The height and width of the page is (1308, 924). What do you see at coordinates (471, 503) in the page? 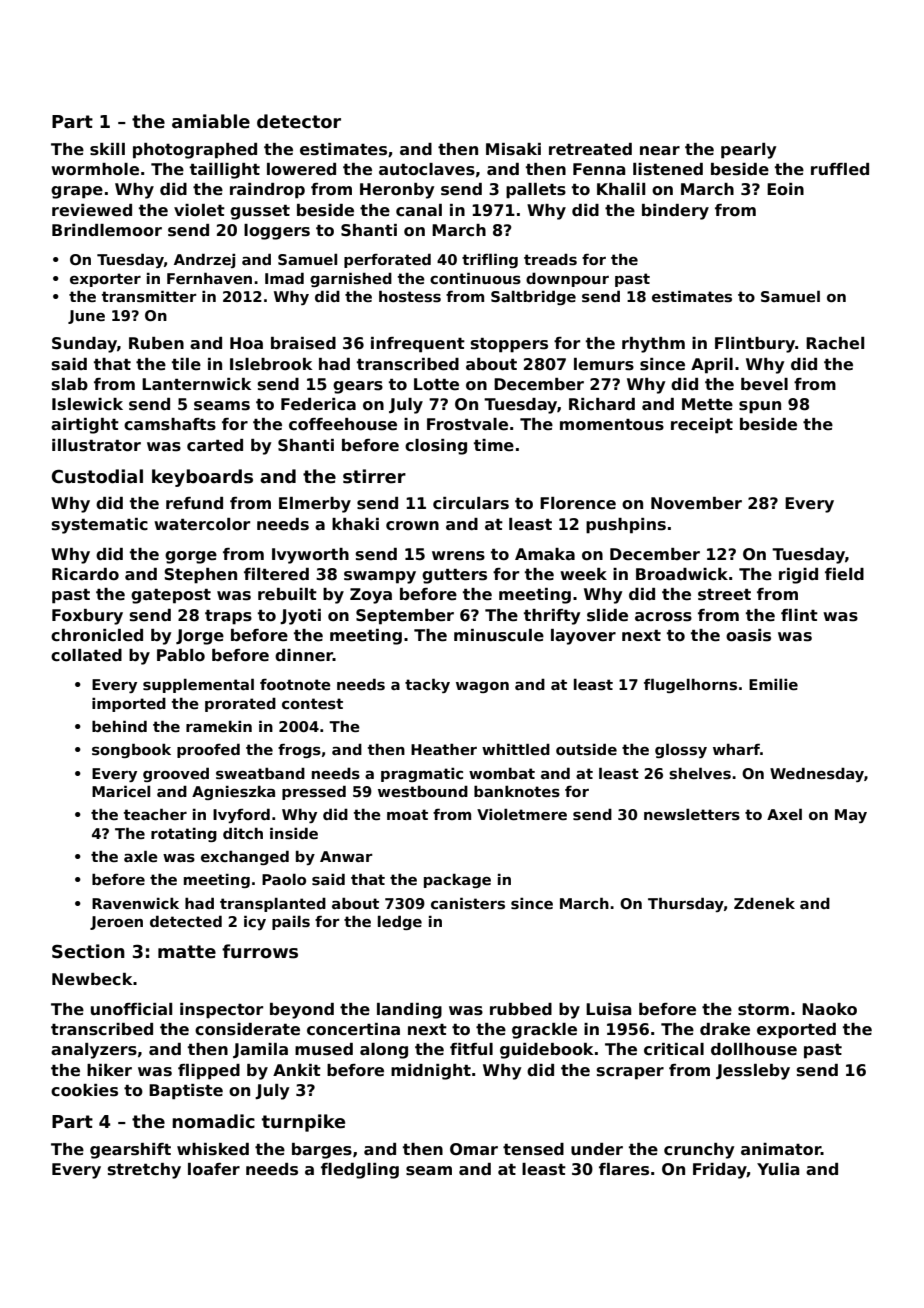
I see `circulars` at bounding box center [471, 503].
